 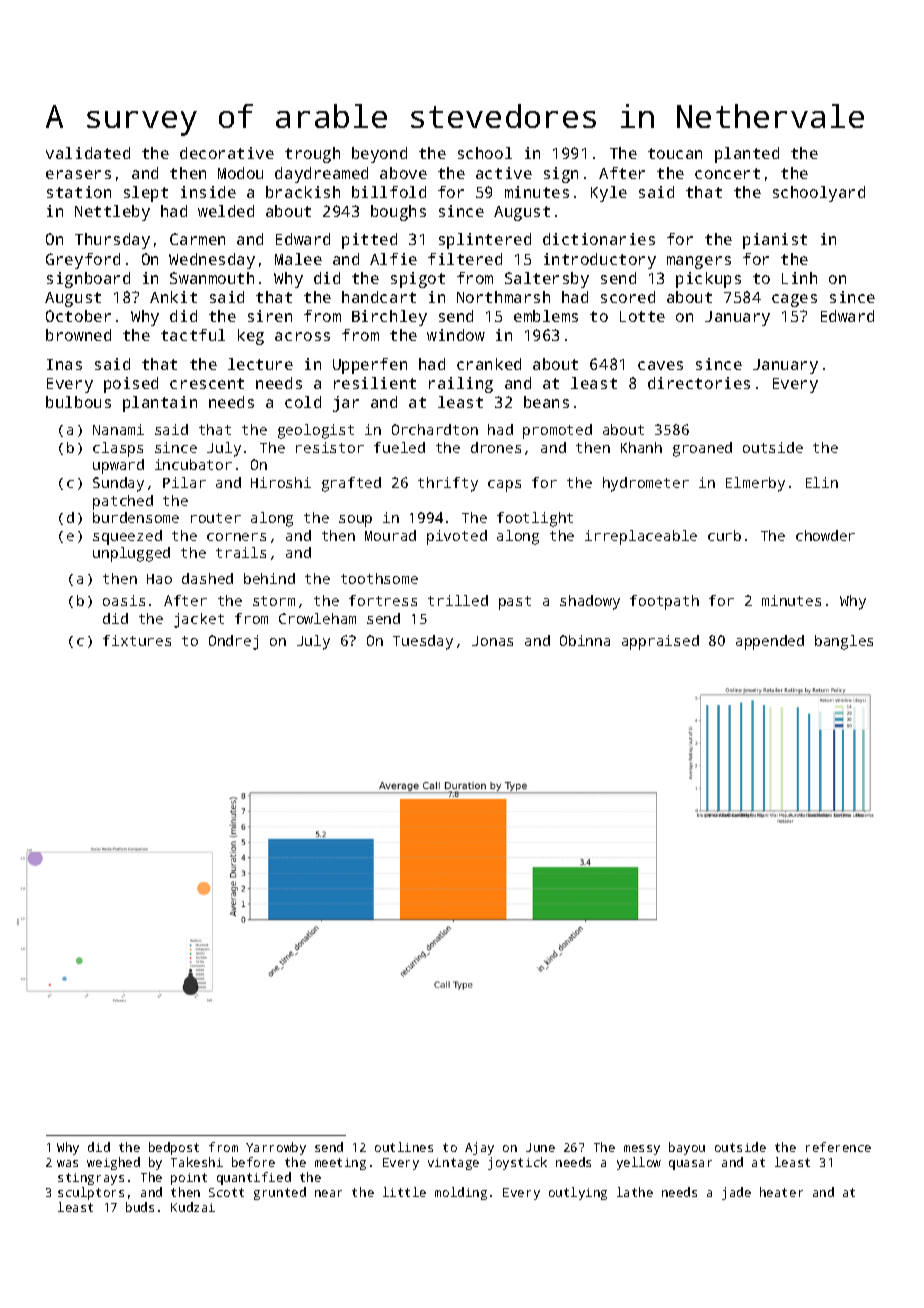 I want to click on curb, so click(x=724, y=535).
